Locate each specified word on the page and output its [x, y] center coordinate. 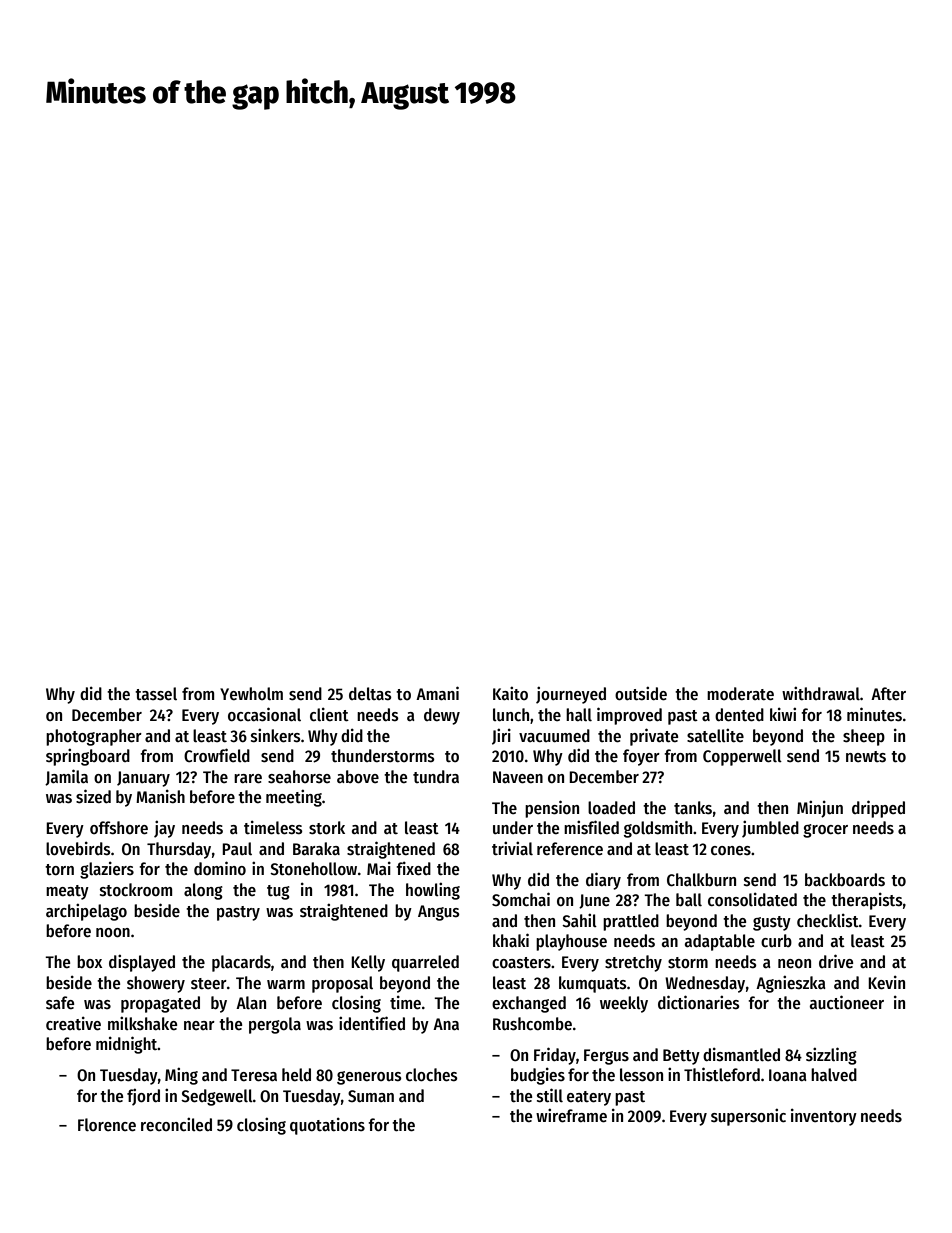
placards [241, 963]
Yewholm [251, 694]
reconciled [176, 1124]
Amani [437, 693]
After [888, 694]
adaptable [720, 942]
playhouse [571, 942]
